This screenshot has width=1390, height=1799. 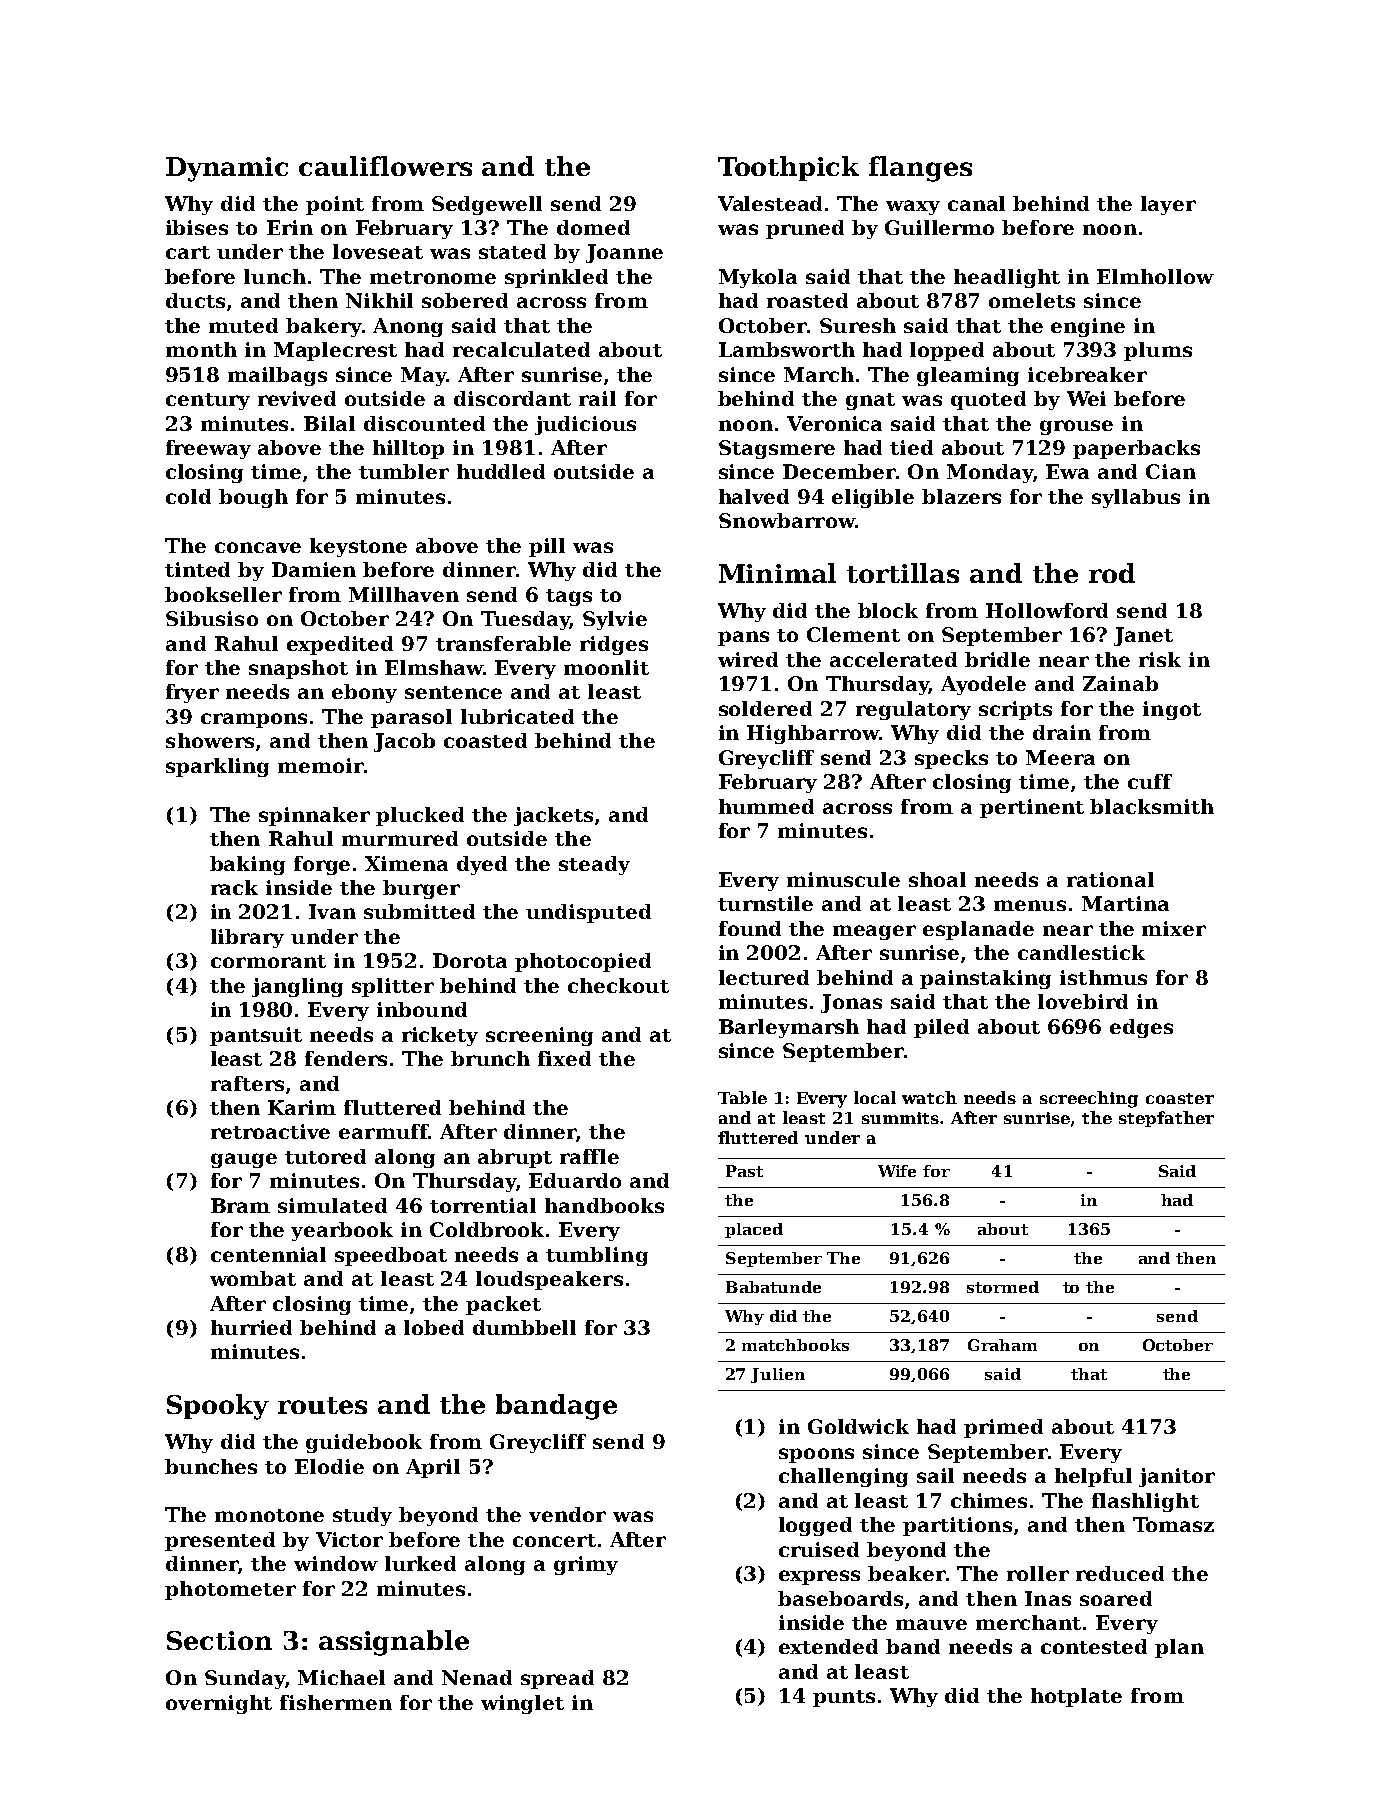 I want to click on tinted, so click(x=197, y=569).
